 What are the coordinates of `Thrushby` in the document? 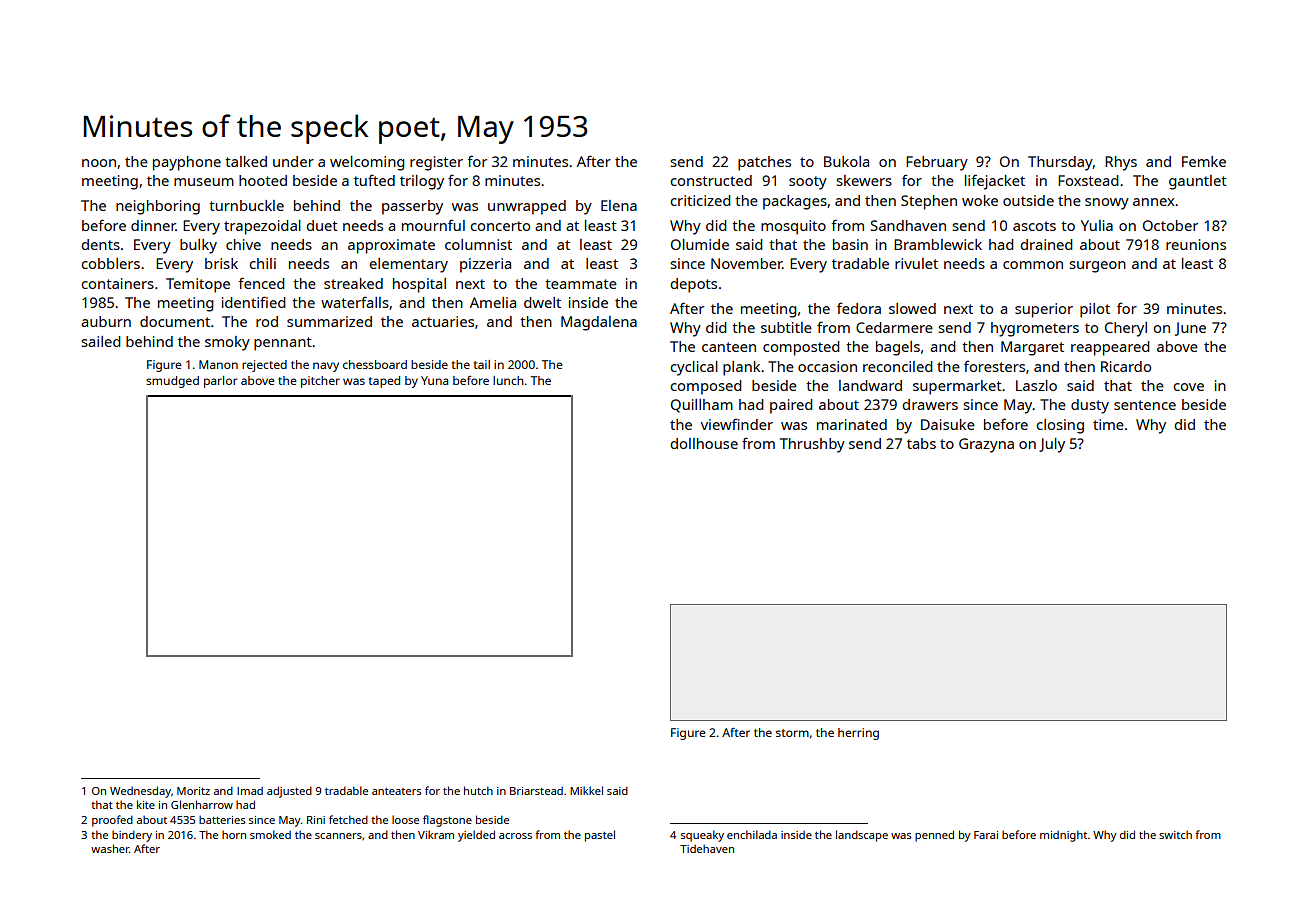 It's located at (812, 445).
